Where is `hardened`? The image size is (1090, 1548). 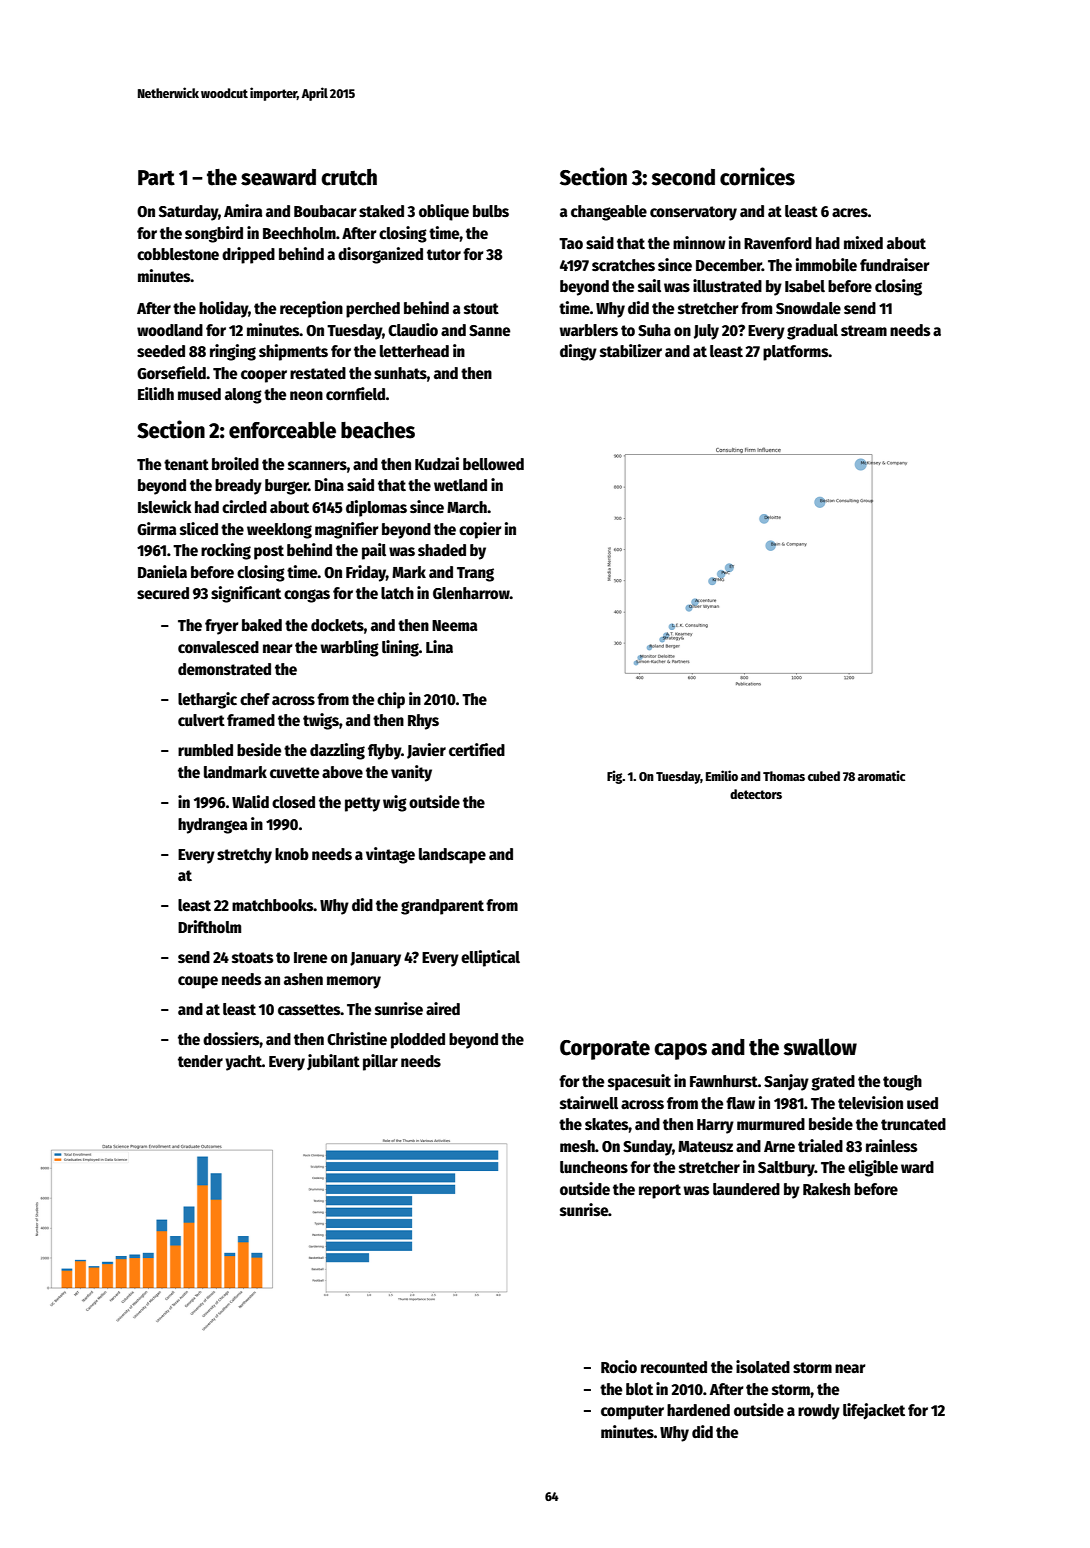 hardened is located at coordinates (698, 1410).
